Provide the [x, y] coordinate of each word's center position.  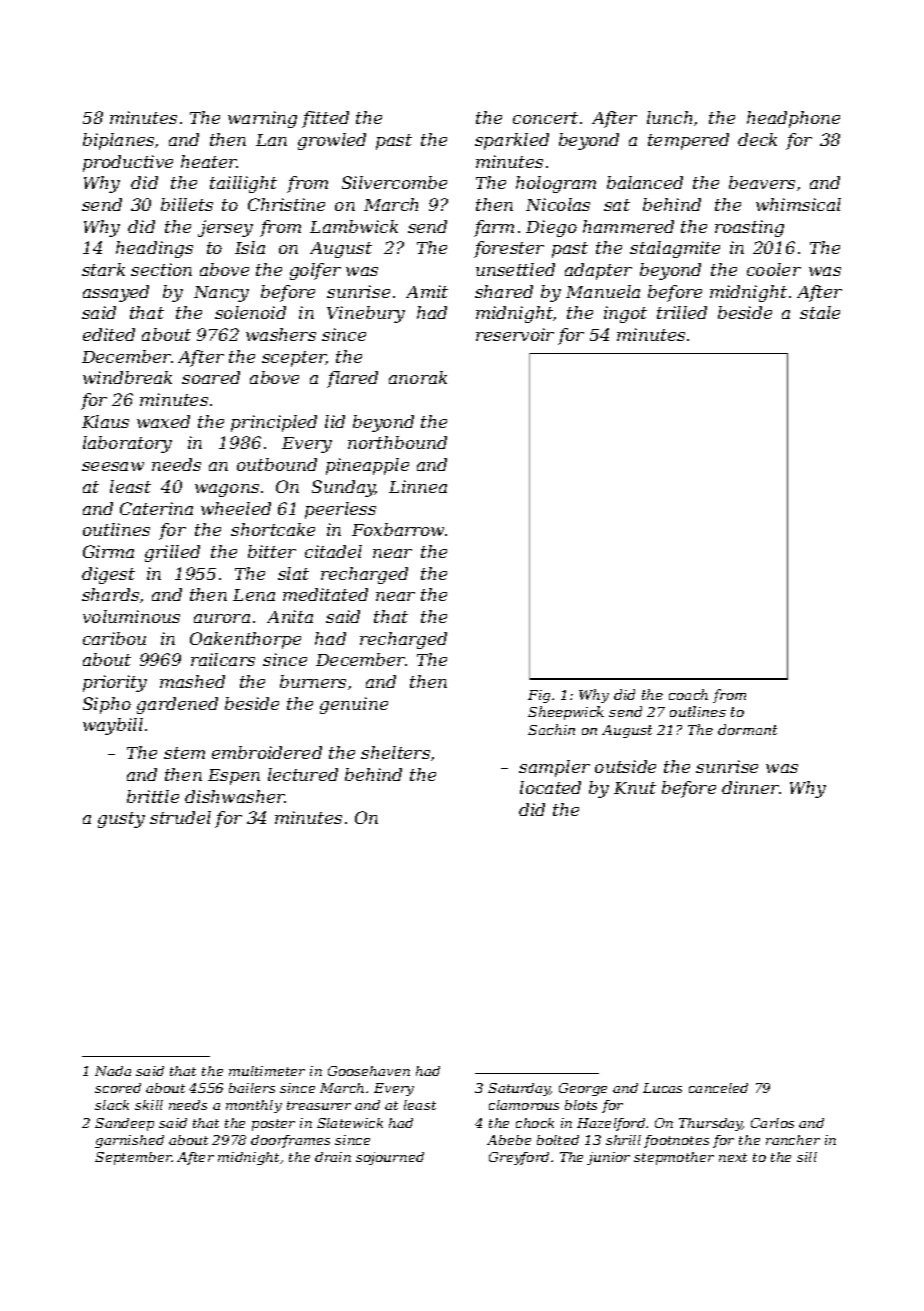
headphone [793, 119]
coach [688, 694]
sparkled [512, 141]
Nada [113, 1071]
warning [262, 119]
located [550, 787]
